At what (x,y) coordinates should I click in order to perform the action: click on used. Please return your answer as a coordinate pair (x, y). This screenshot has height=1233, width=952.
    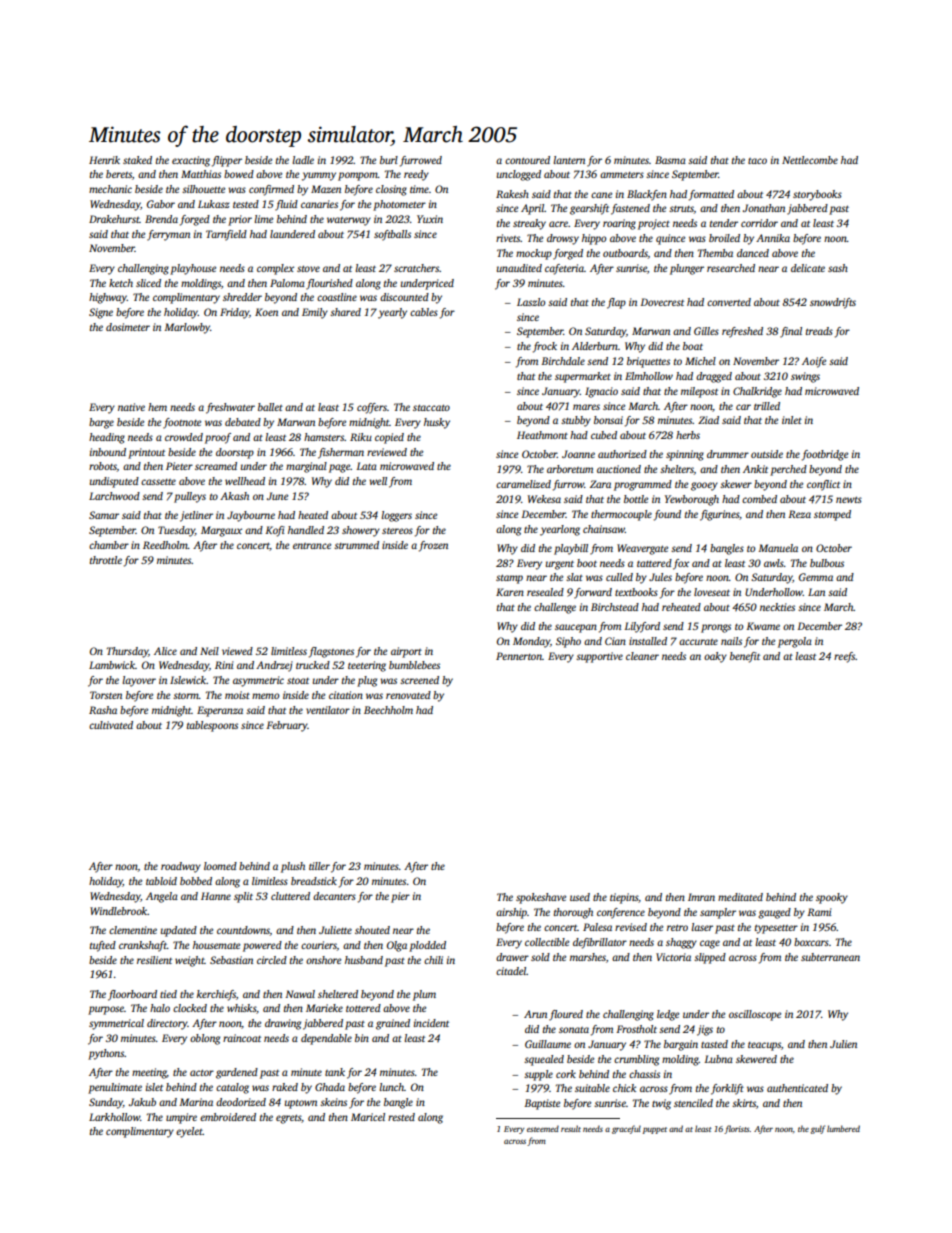
    Looking at the image, I should click on (580, 897).
